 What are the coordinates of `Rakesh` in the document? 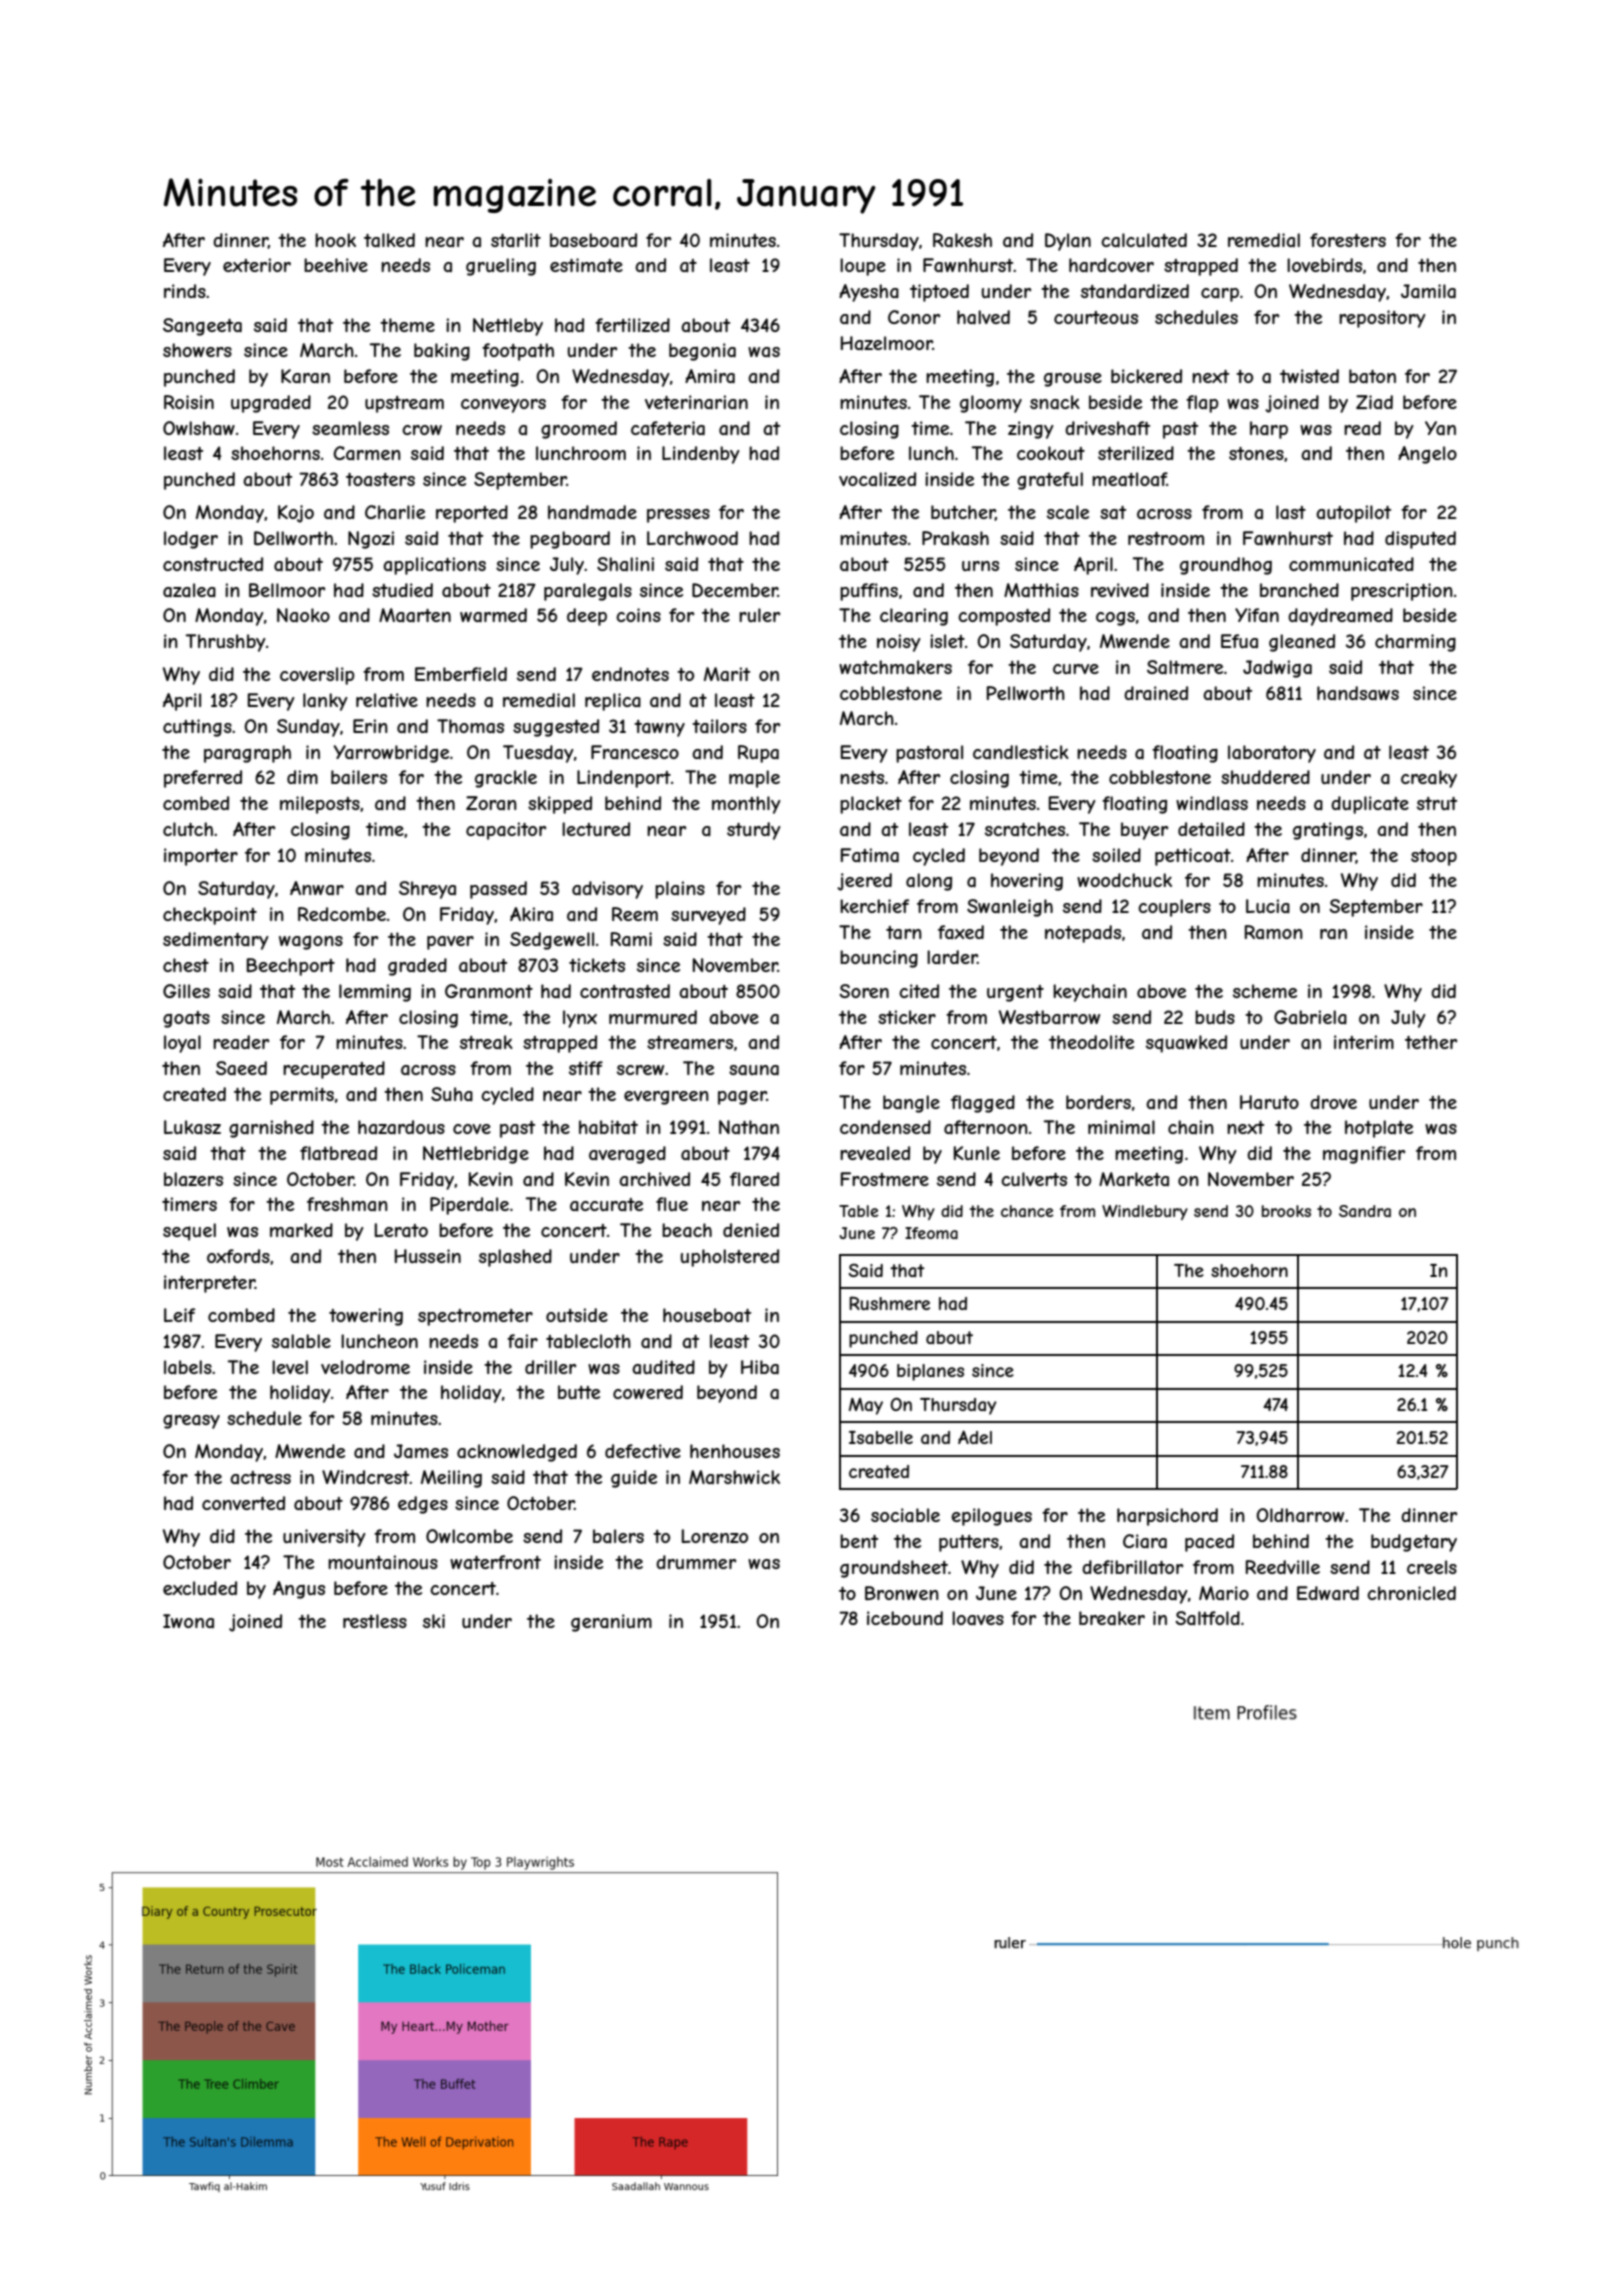 It's located at (962, 240).
